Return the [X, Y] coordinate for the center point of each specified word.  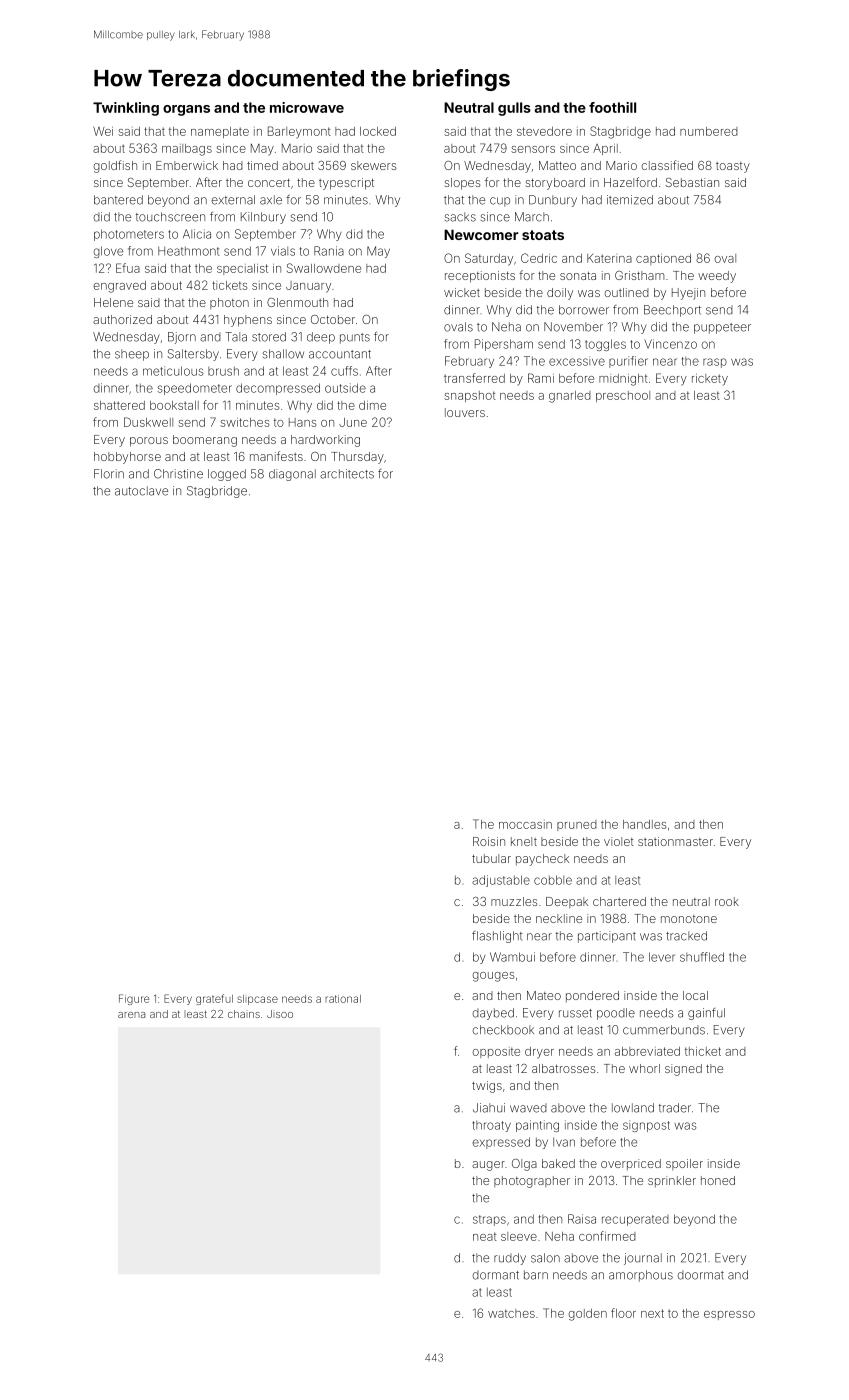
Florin [109, 474]
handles [644, 824]
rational [343, 999]
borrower [584, 310]
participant [607, 937]
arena [131, 1015]
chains [244, 1014]
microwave [307, 107]
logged [227, 475]
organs [186, 110]
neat [485, 1236]
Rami [541, 378]
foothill [612, 107]
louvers [465, 412]
